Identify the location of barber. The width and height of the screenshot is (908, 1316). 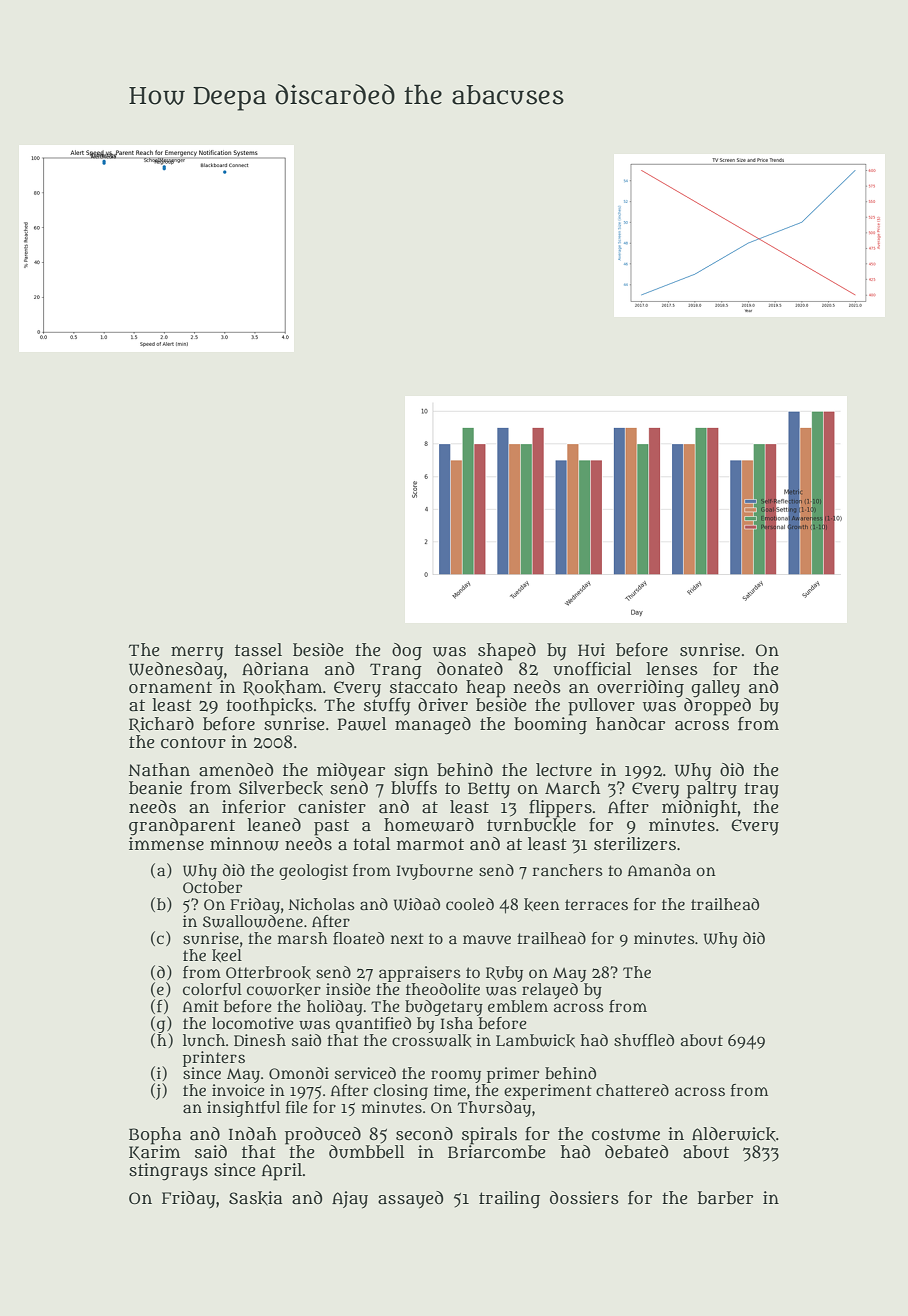
(725, 1198).
